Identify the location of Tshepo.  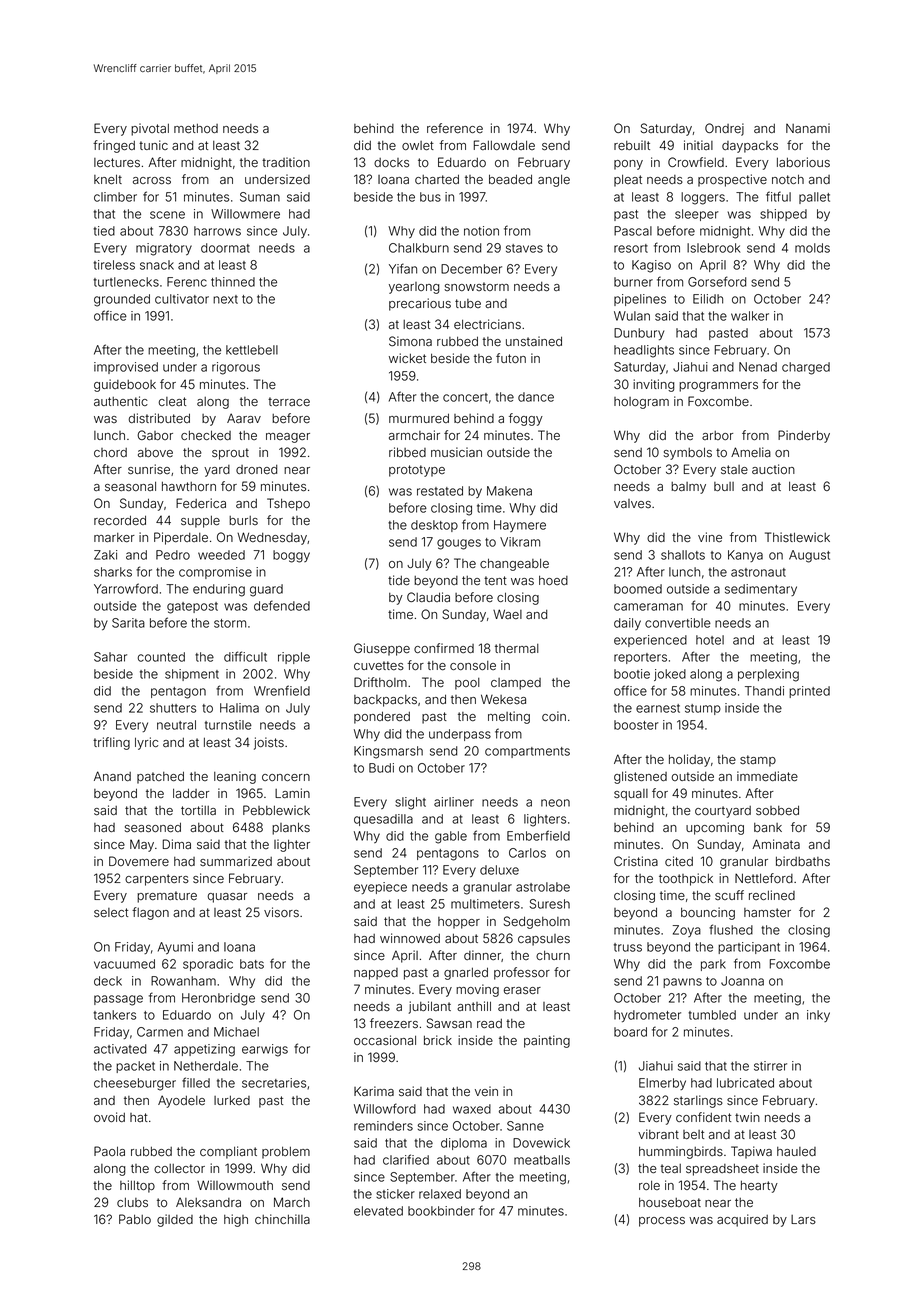
(288, 504).
